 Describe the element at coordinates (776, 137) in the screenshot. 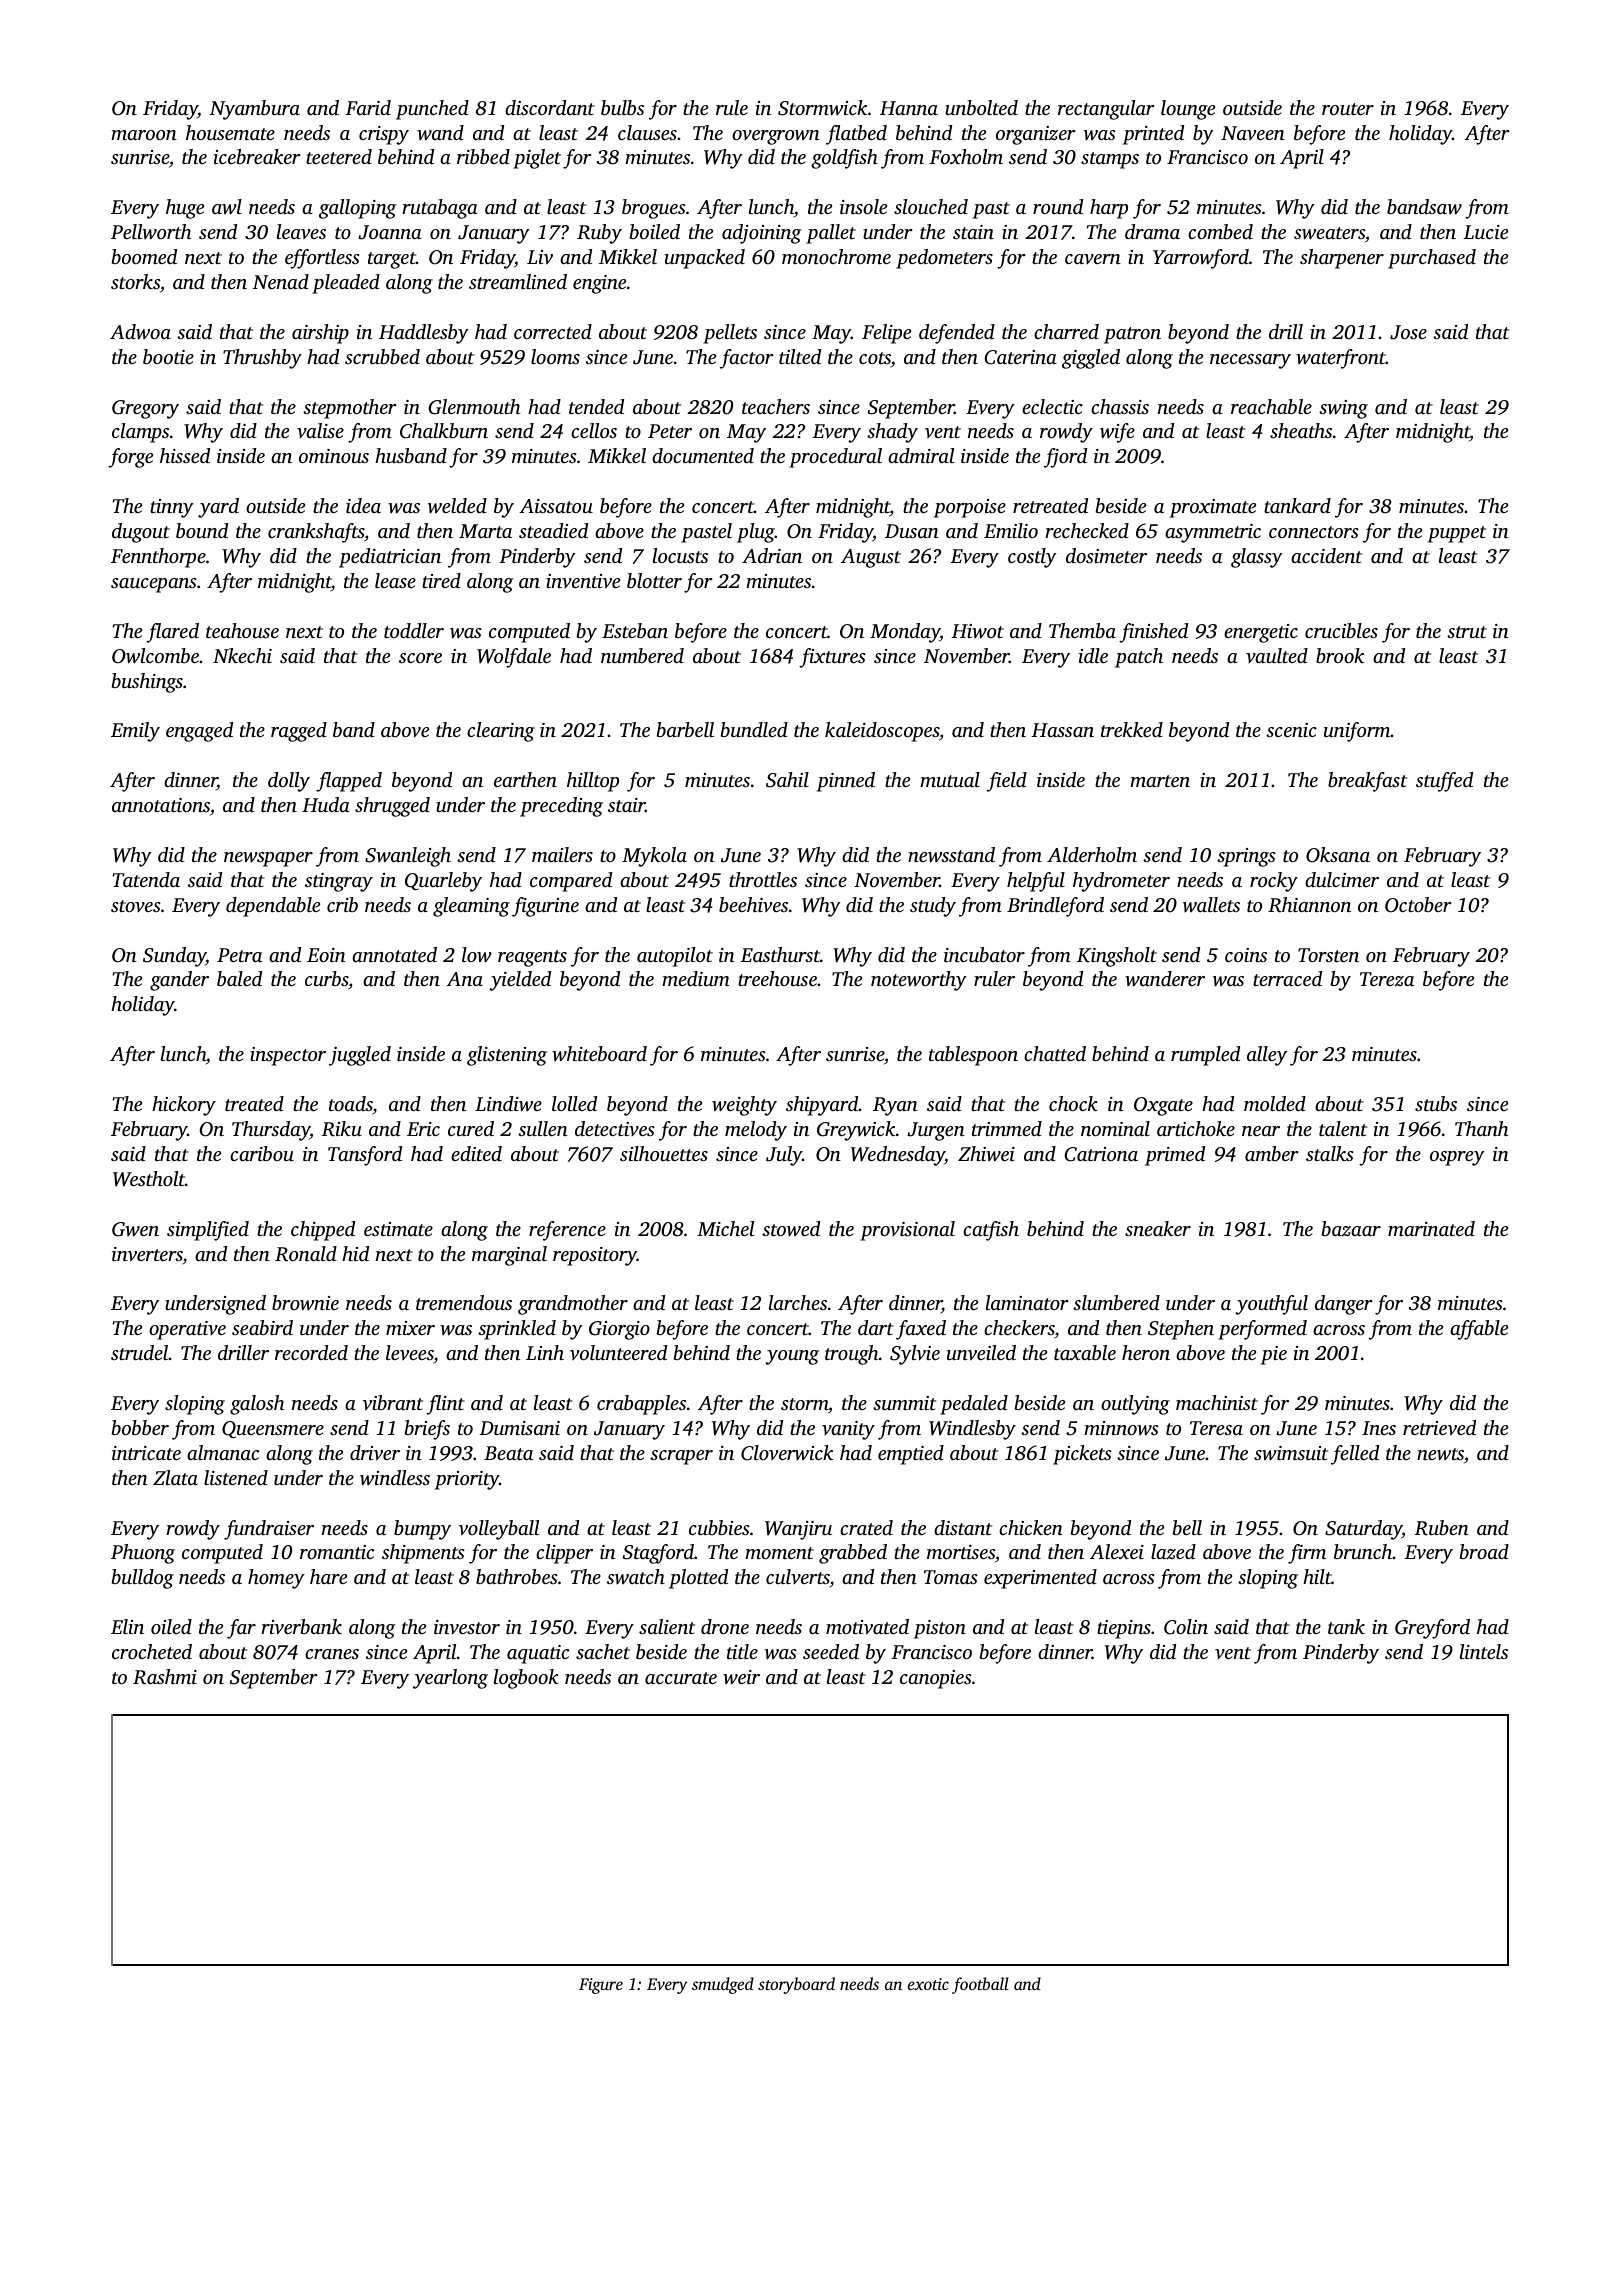

I see `overgrown` at that location.
